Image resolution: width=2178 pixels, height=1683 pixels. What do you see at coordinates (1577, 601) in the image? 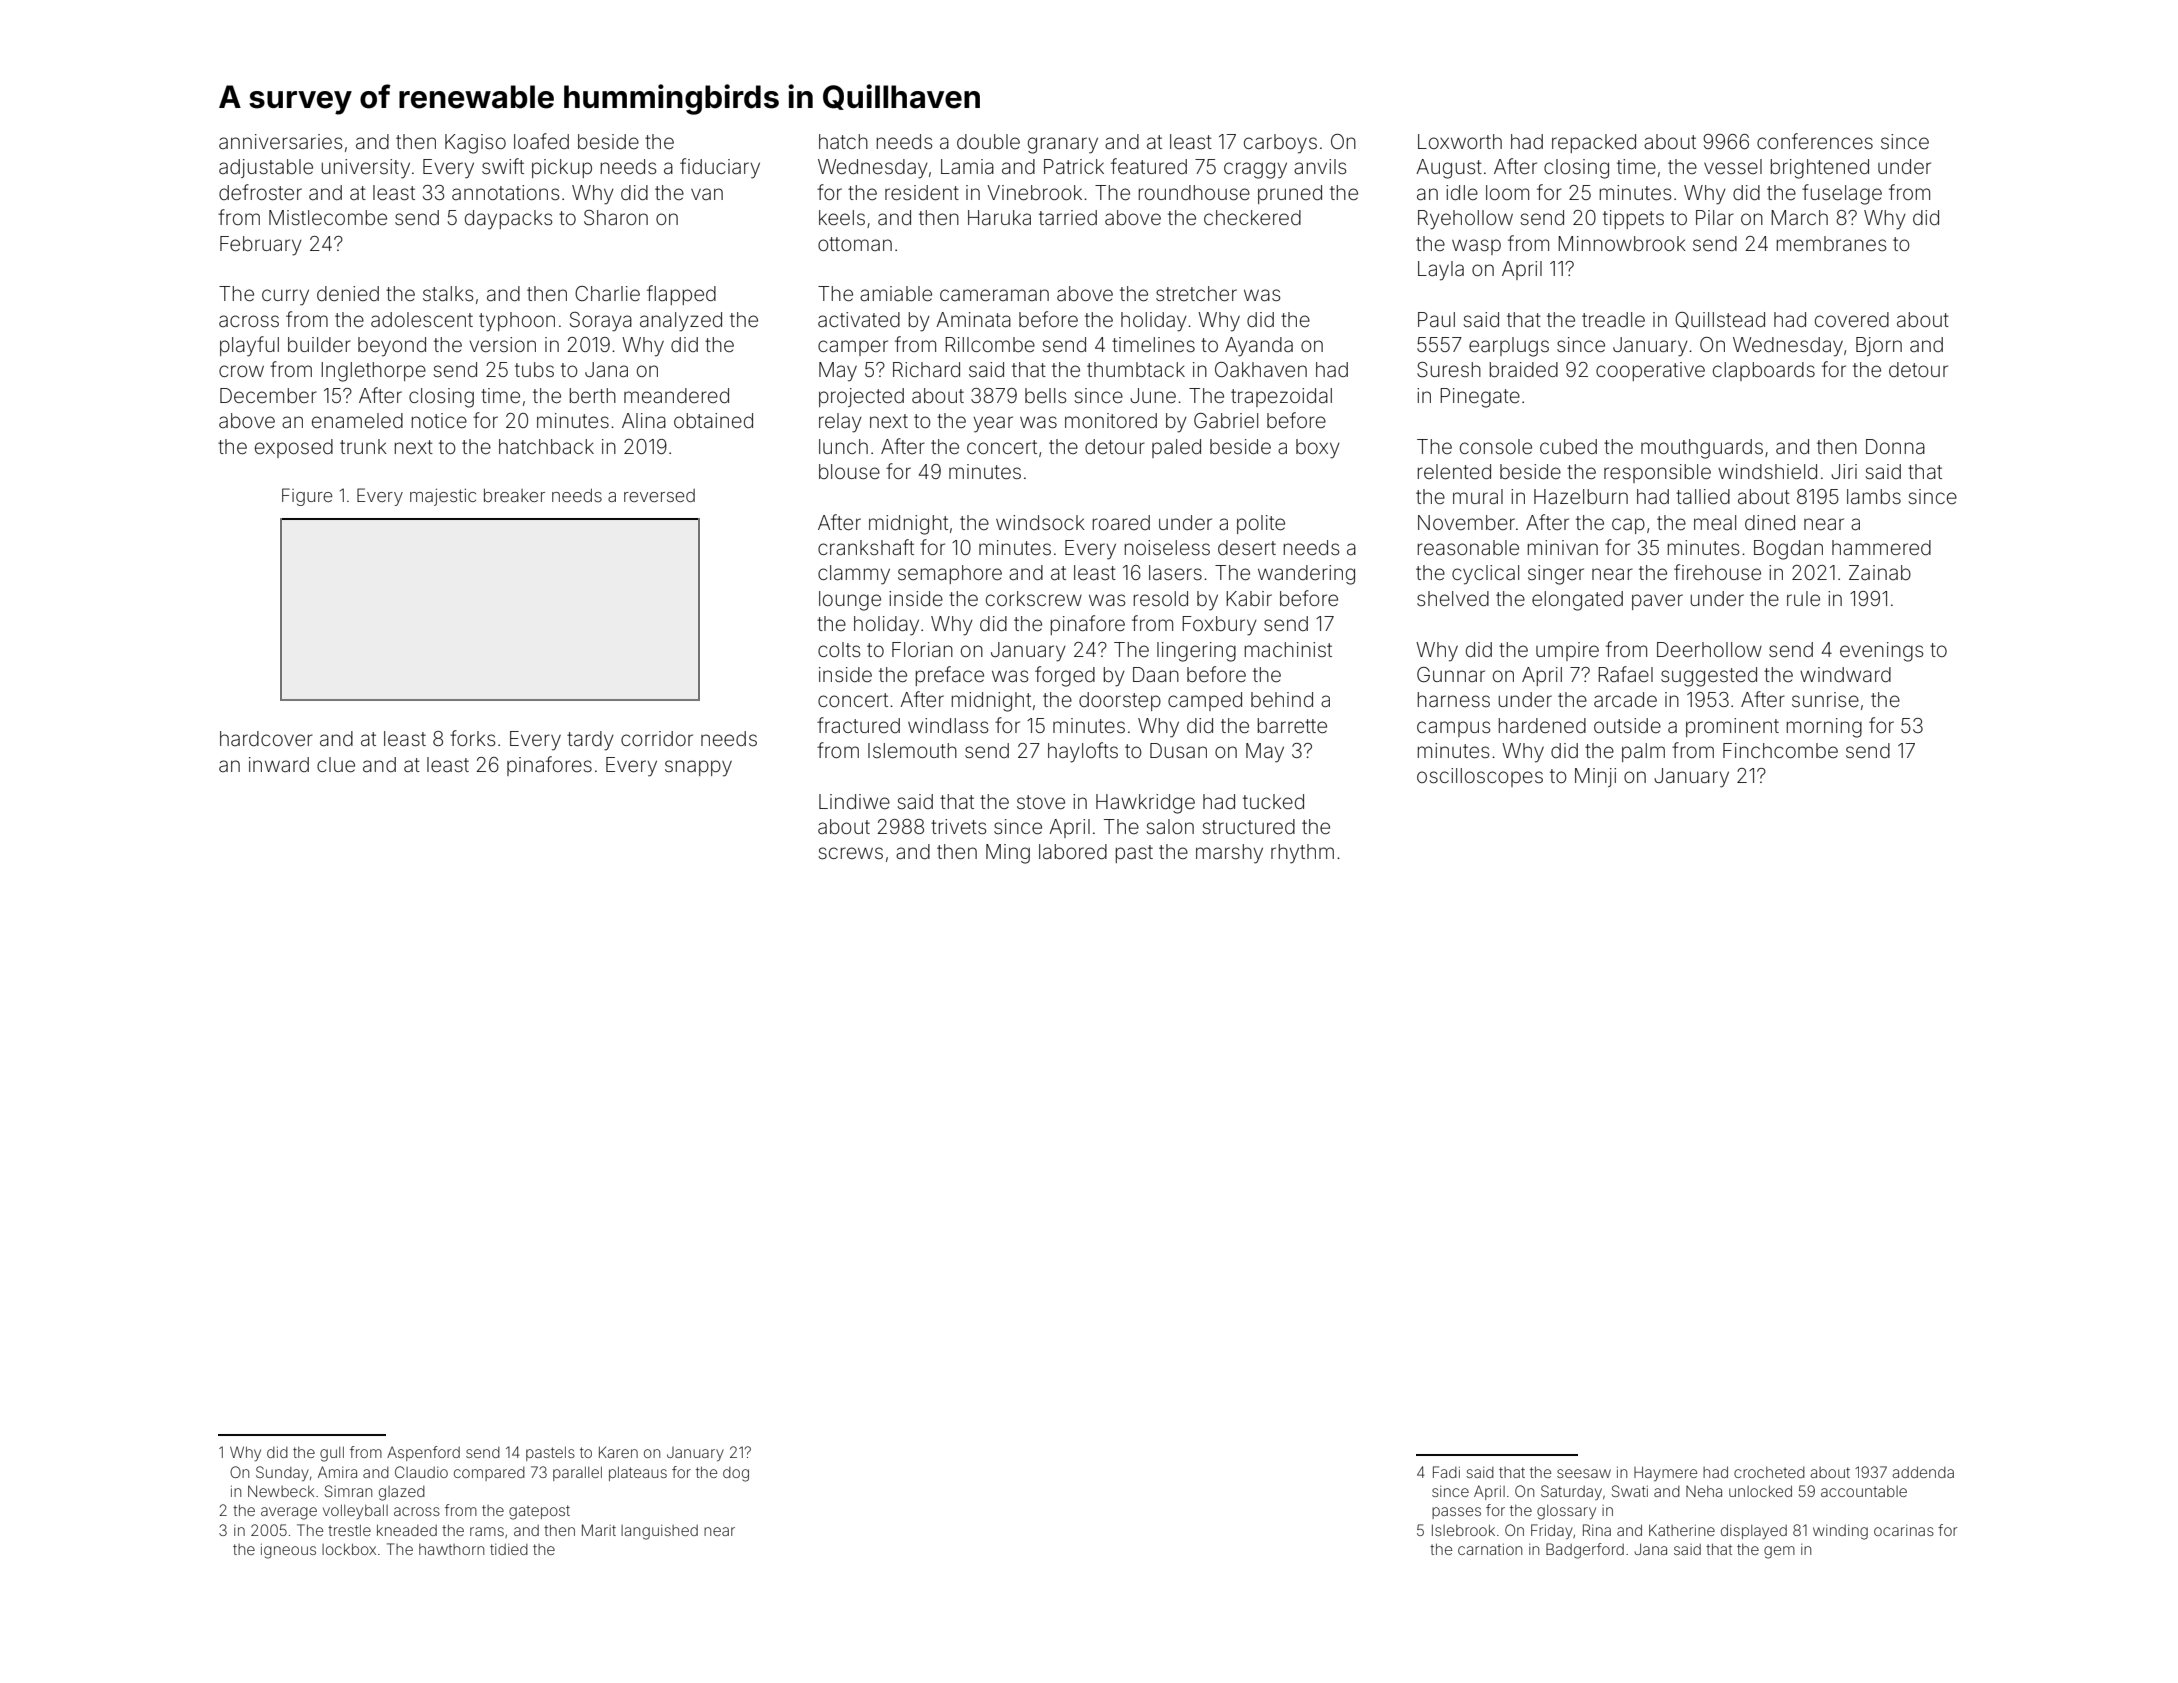
I see `elongated` at bounding box center [1577, 601].
